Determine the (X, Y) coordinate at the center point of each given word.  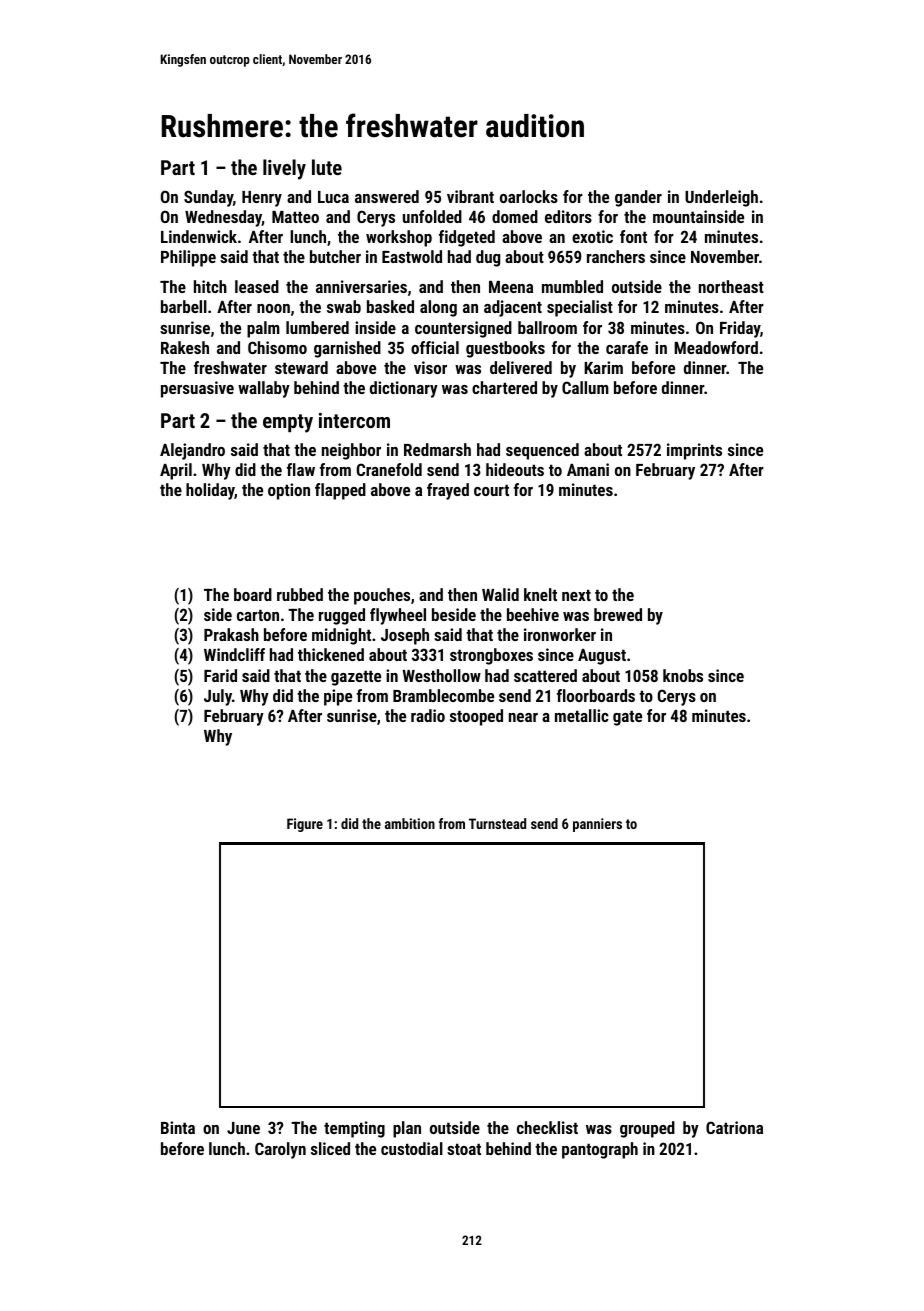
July (218, 697)
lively (284, 169)
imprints (694, 451)
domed (515, 216)
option (289, 491)
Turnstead (497, 823)
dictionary (404, 389)
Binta (178, 1127)
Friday (740, 329)
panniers (597, 825)
